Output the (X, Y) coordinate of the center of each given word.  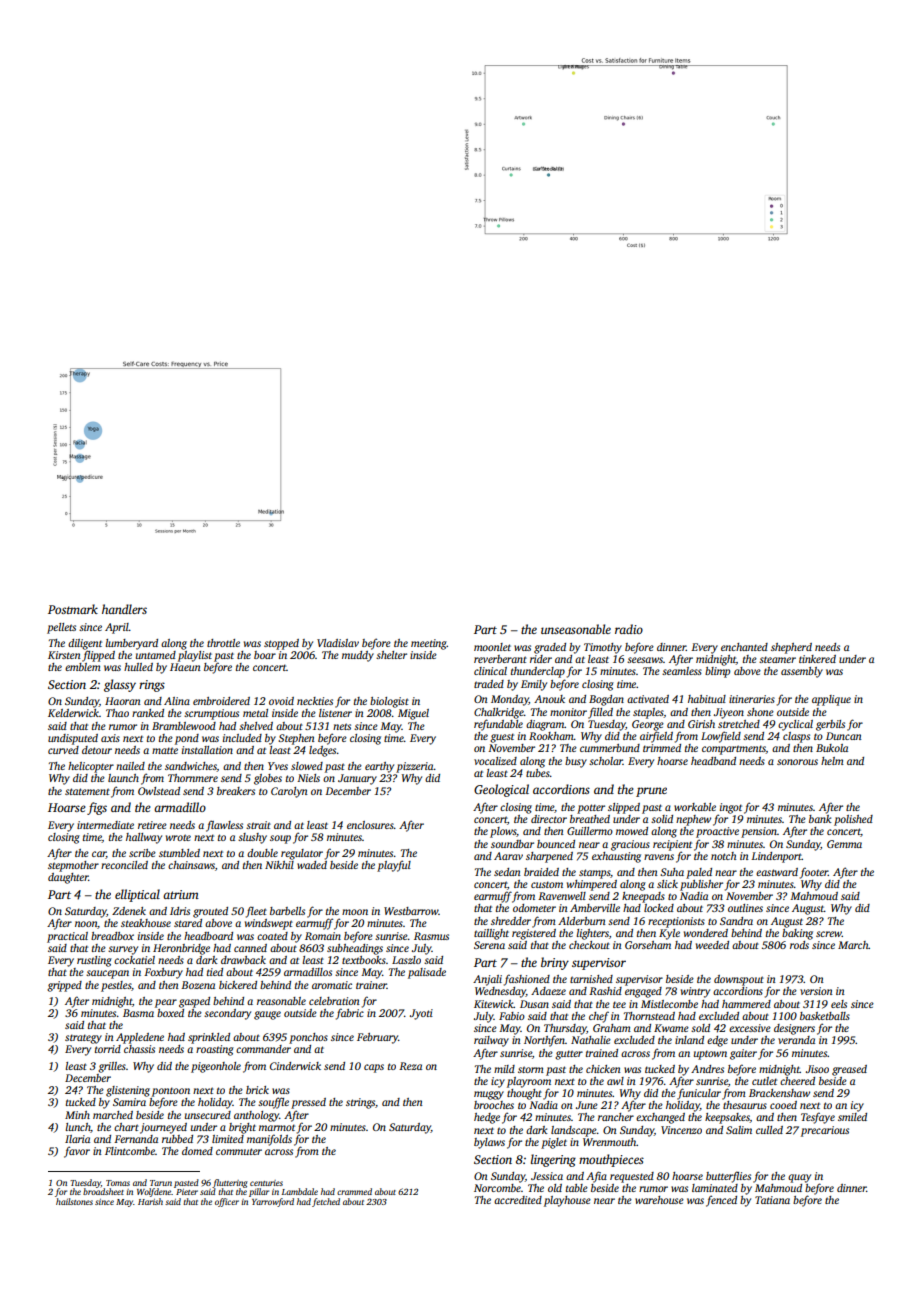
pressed (308, 1103)
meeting (429, 644)
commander (263, 1049)
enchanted (744, 647)
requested (632, 1177)
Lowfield (721, 737)
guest (502, 738)
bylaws (489, 1143)
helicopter (91, 767)
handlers (124, 609)
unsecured (208, 1115)
